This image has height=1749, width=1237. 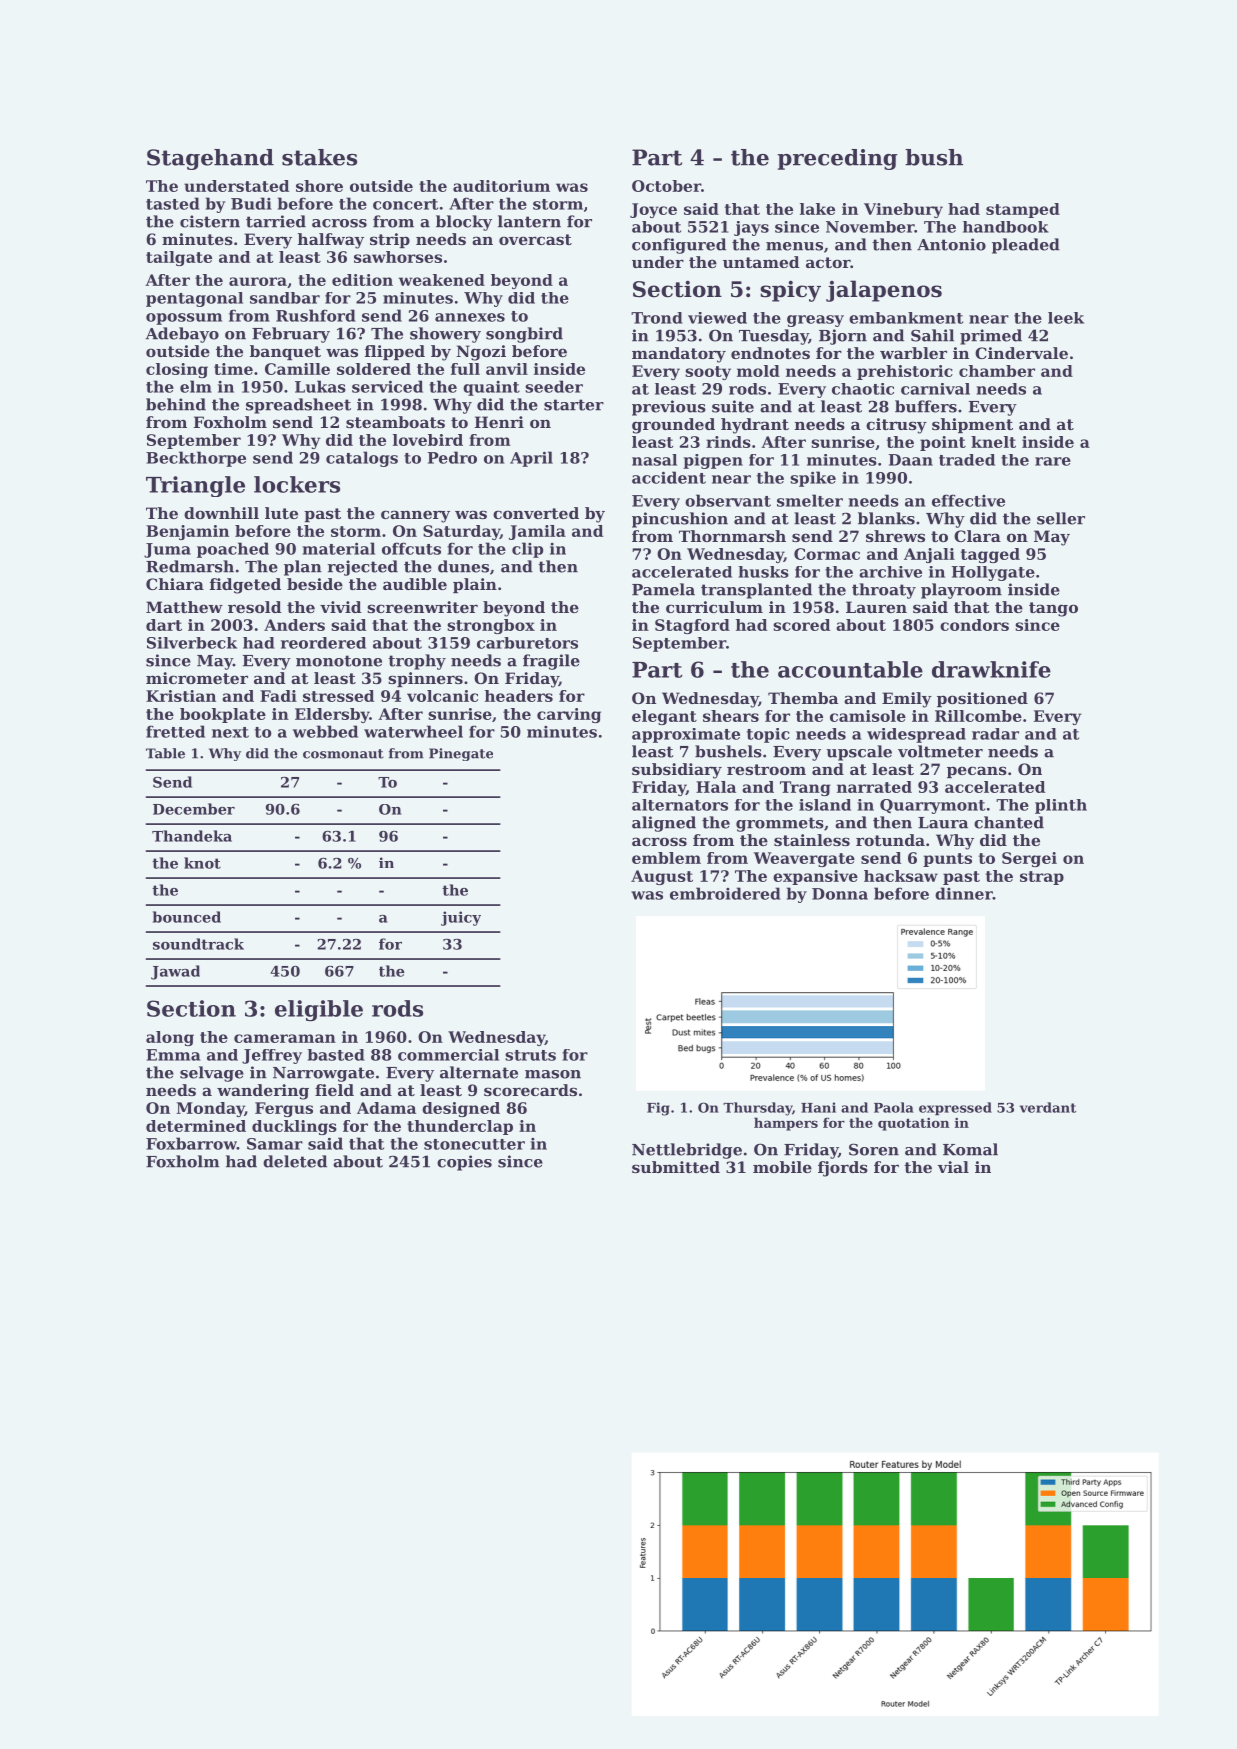 What do you see at coordinates (940, 751) in the image?
I see `voltmeter` at bounding box center [940, 751].
